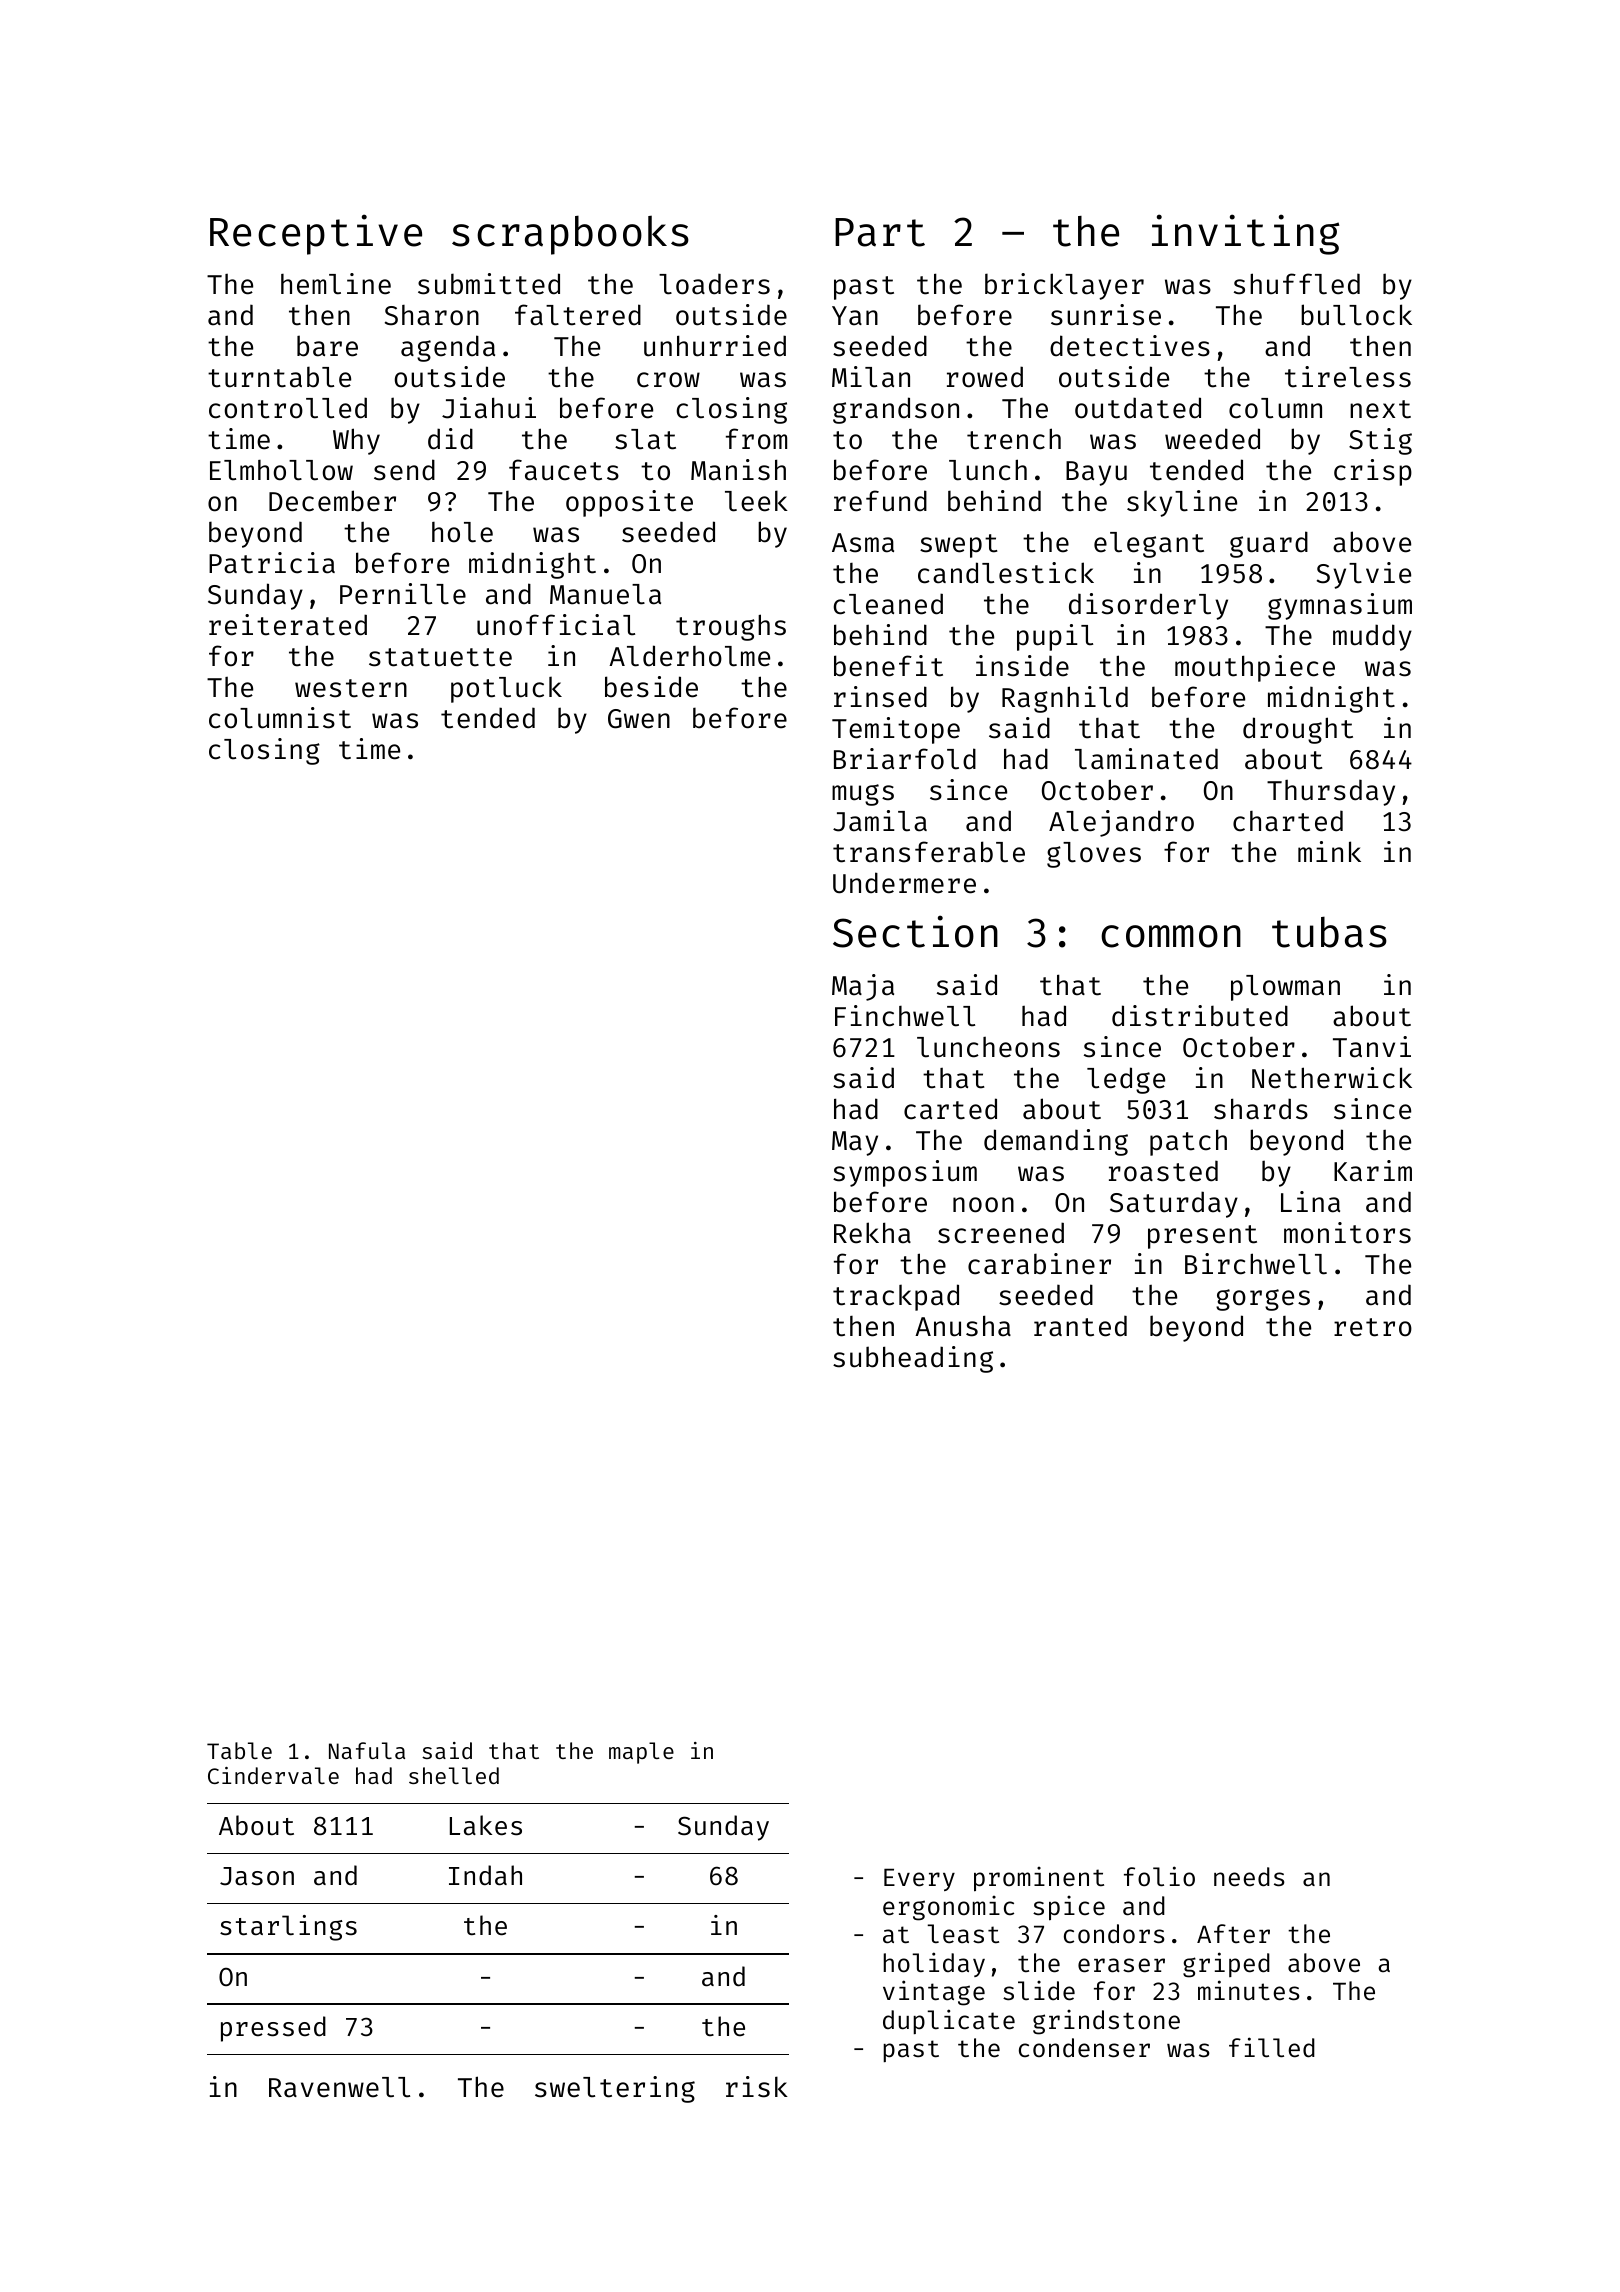 The width and height of the screenshot is (1620, 2292). What do you see at coordinates (485, 1875) in the screenshot?
I see `Indah` at bounding box center [485, 1875].
